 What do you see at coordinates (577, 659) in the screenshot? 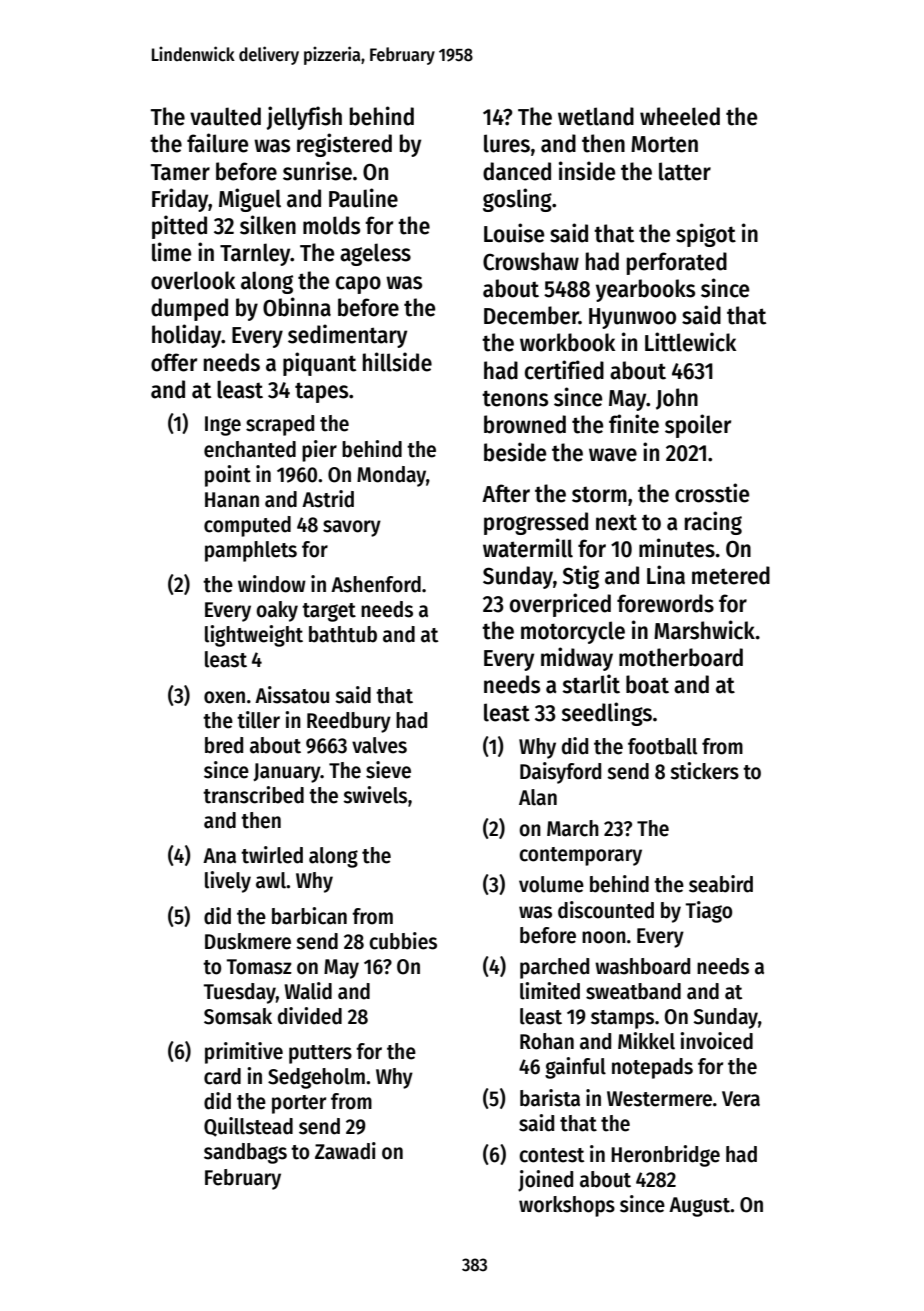
I see `midway` at bounding box center [577, 659].
